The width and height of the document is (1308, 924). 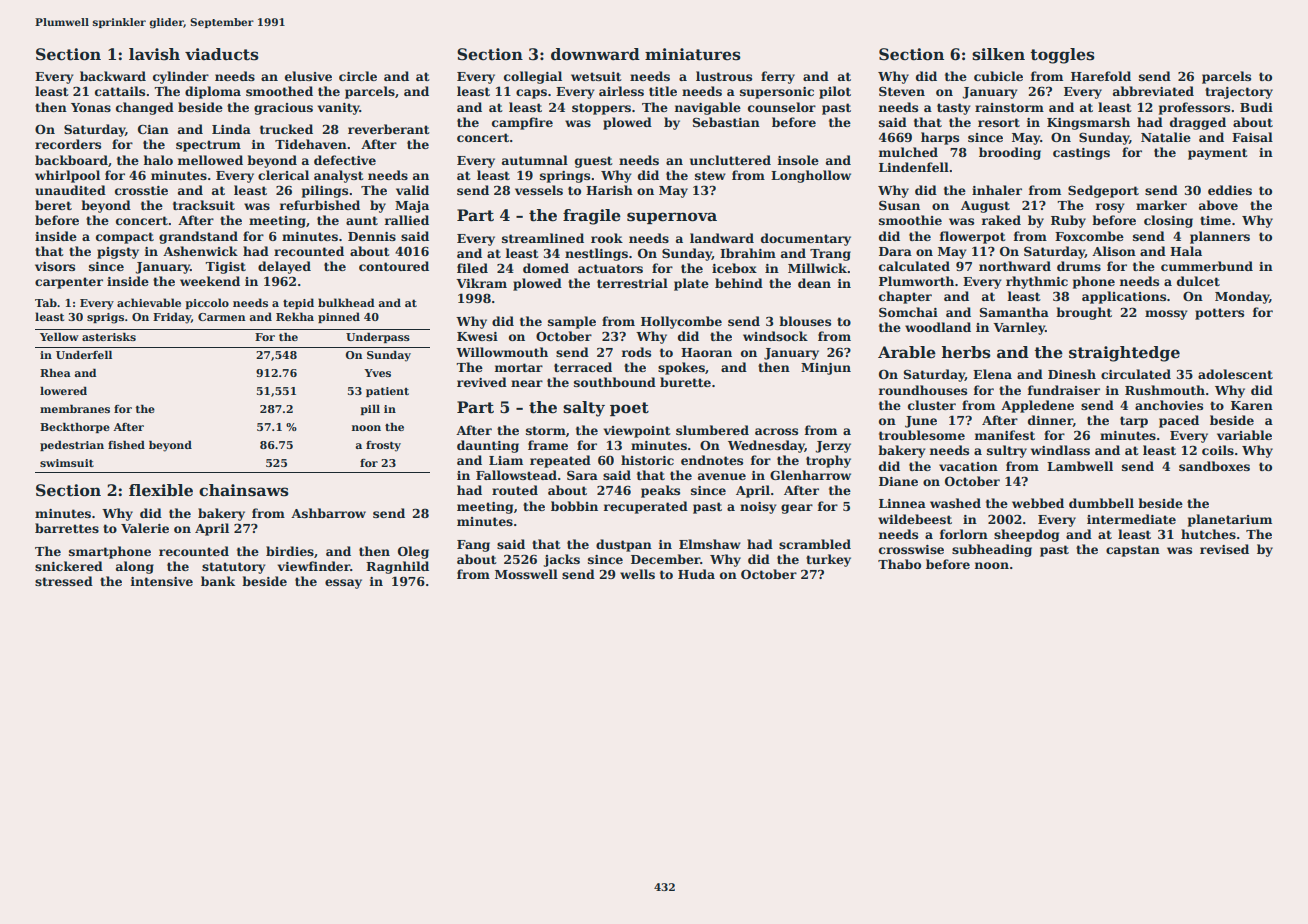 I want to click on turkey, so click(x=828, y=560).
